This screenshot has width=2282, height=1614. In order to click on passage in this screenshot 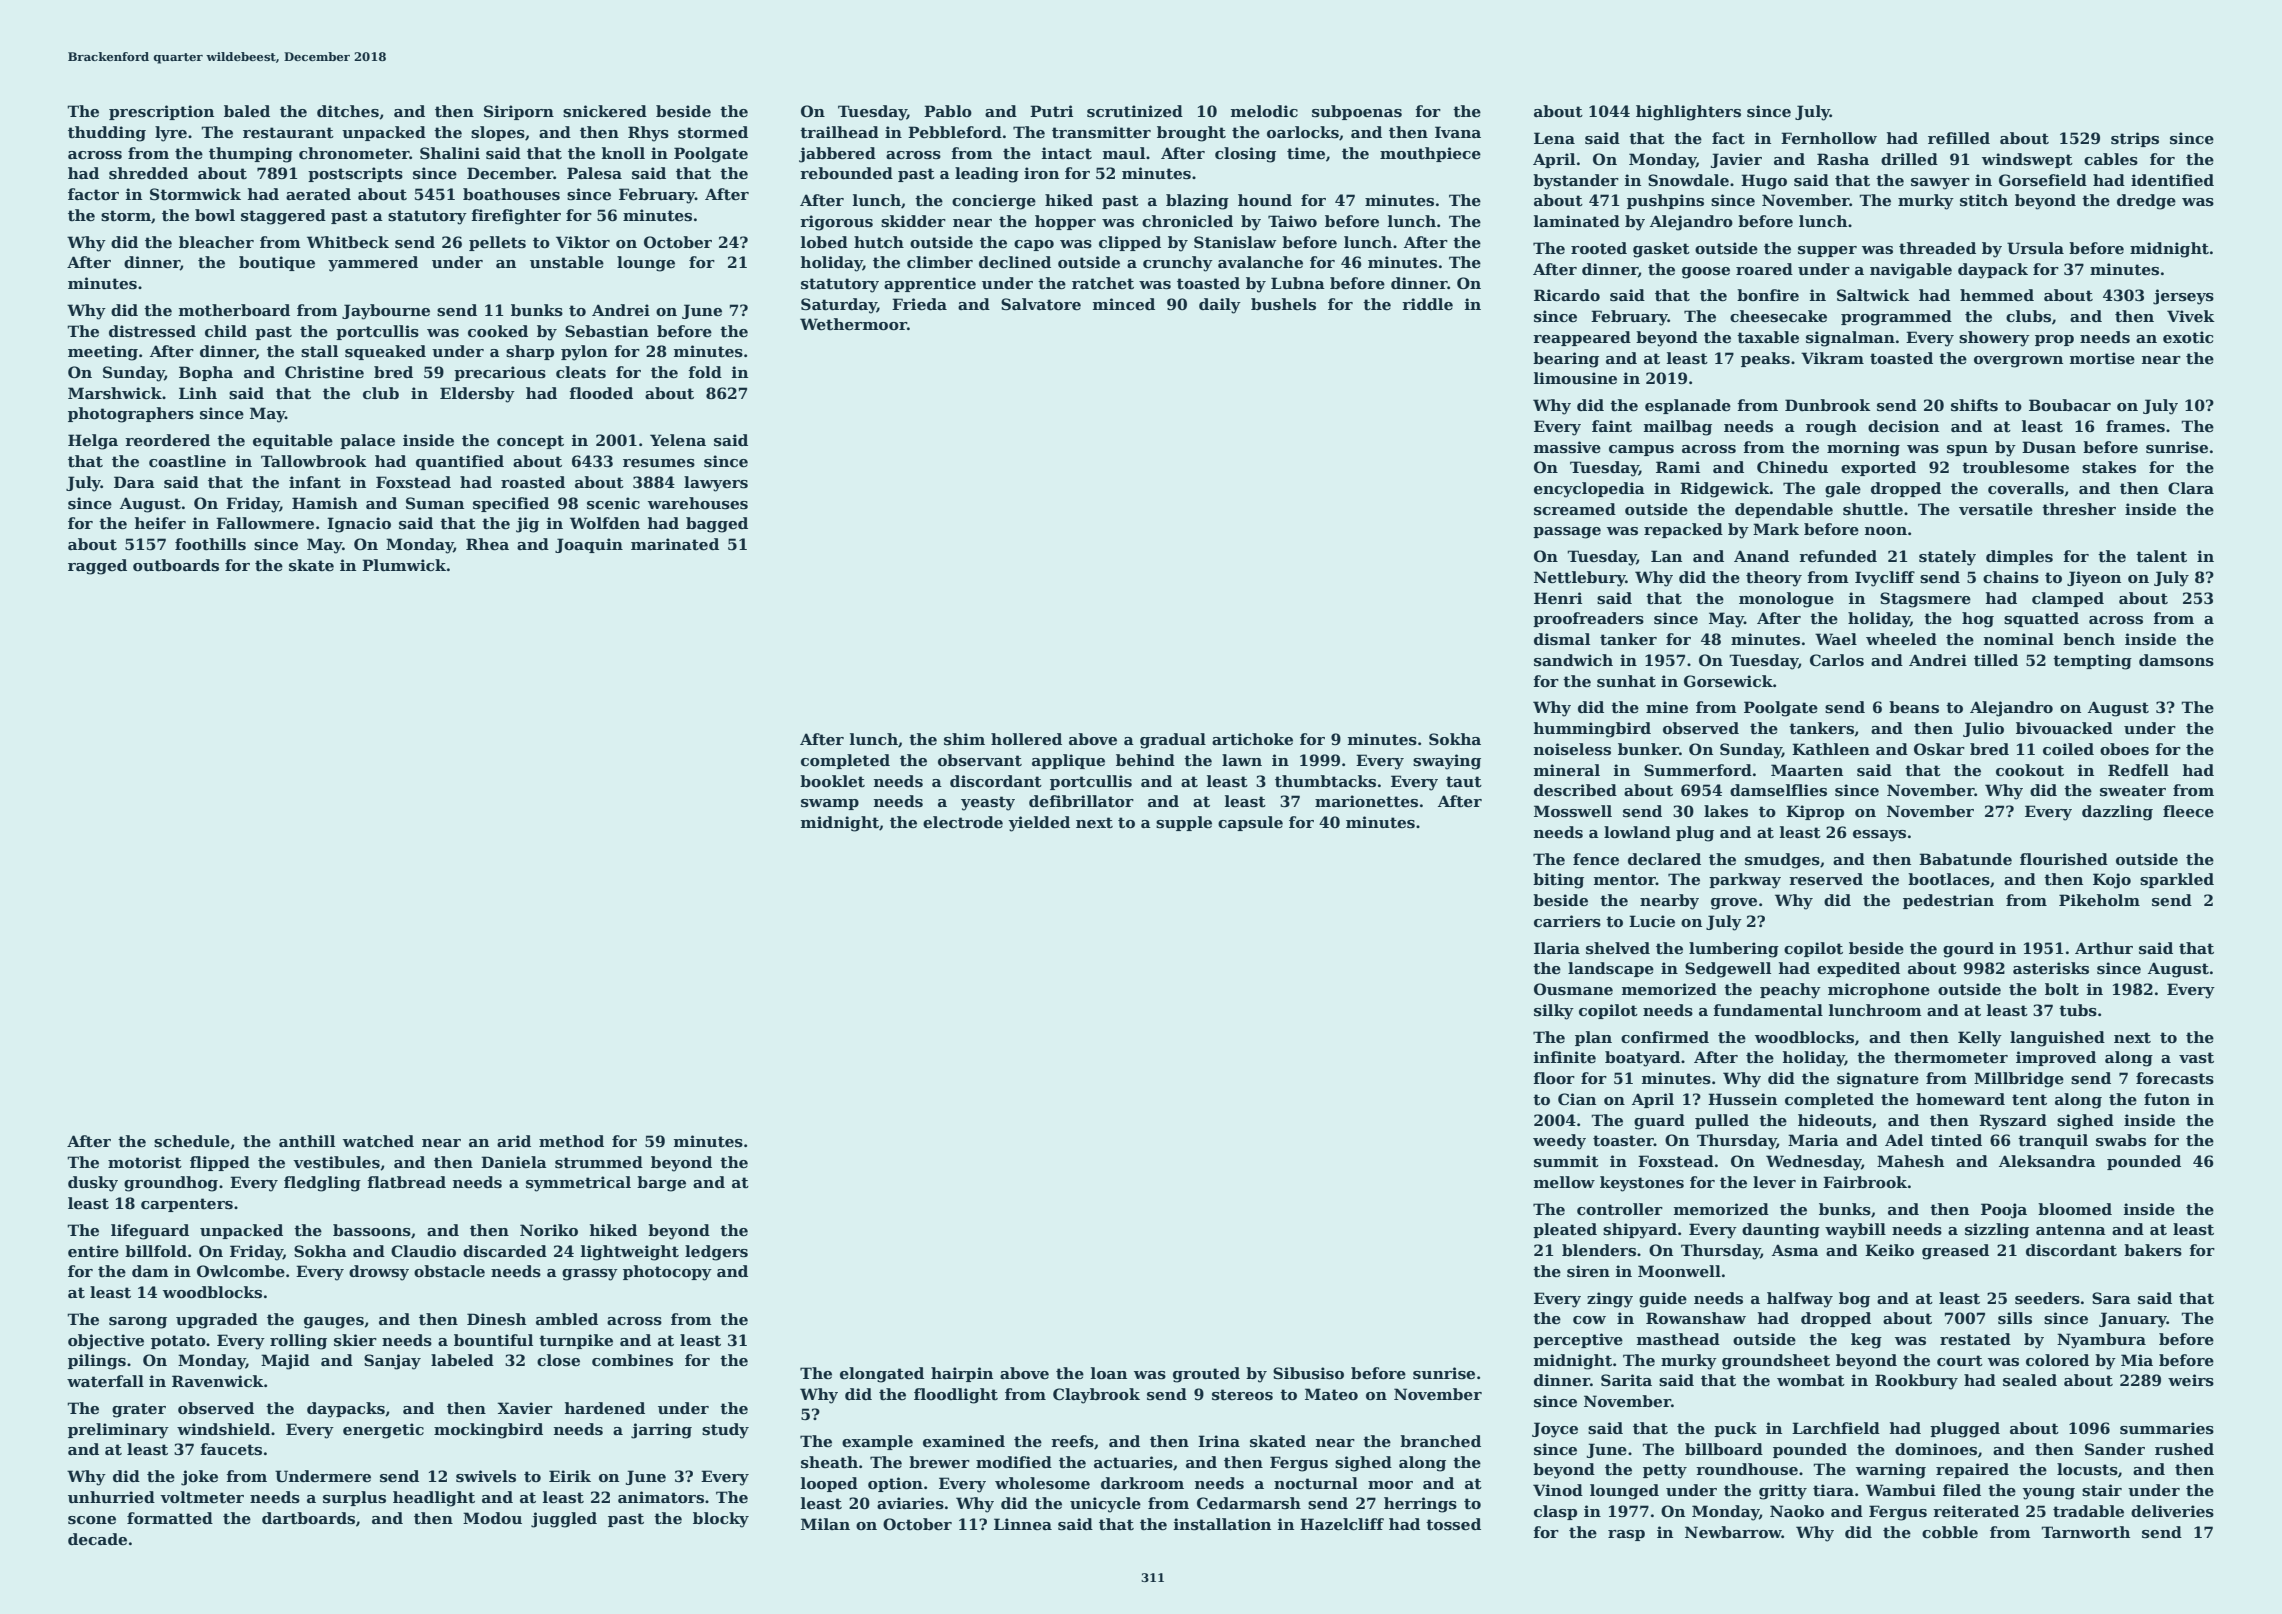, I will do `click(1567, 533)`.
